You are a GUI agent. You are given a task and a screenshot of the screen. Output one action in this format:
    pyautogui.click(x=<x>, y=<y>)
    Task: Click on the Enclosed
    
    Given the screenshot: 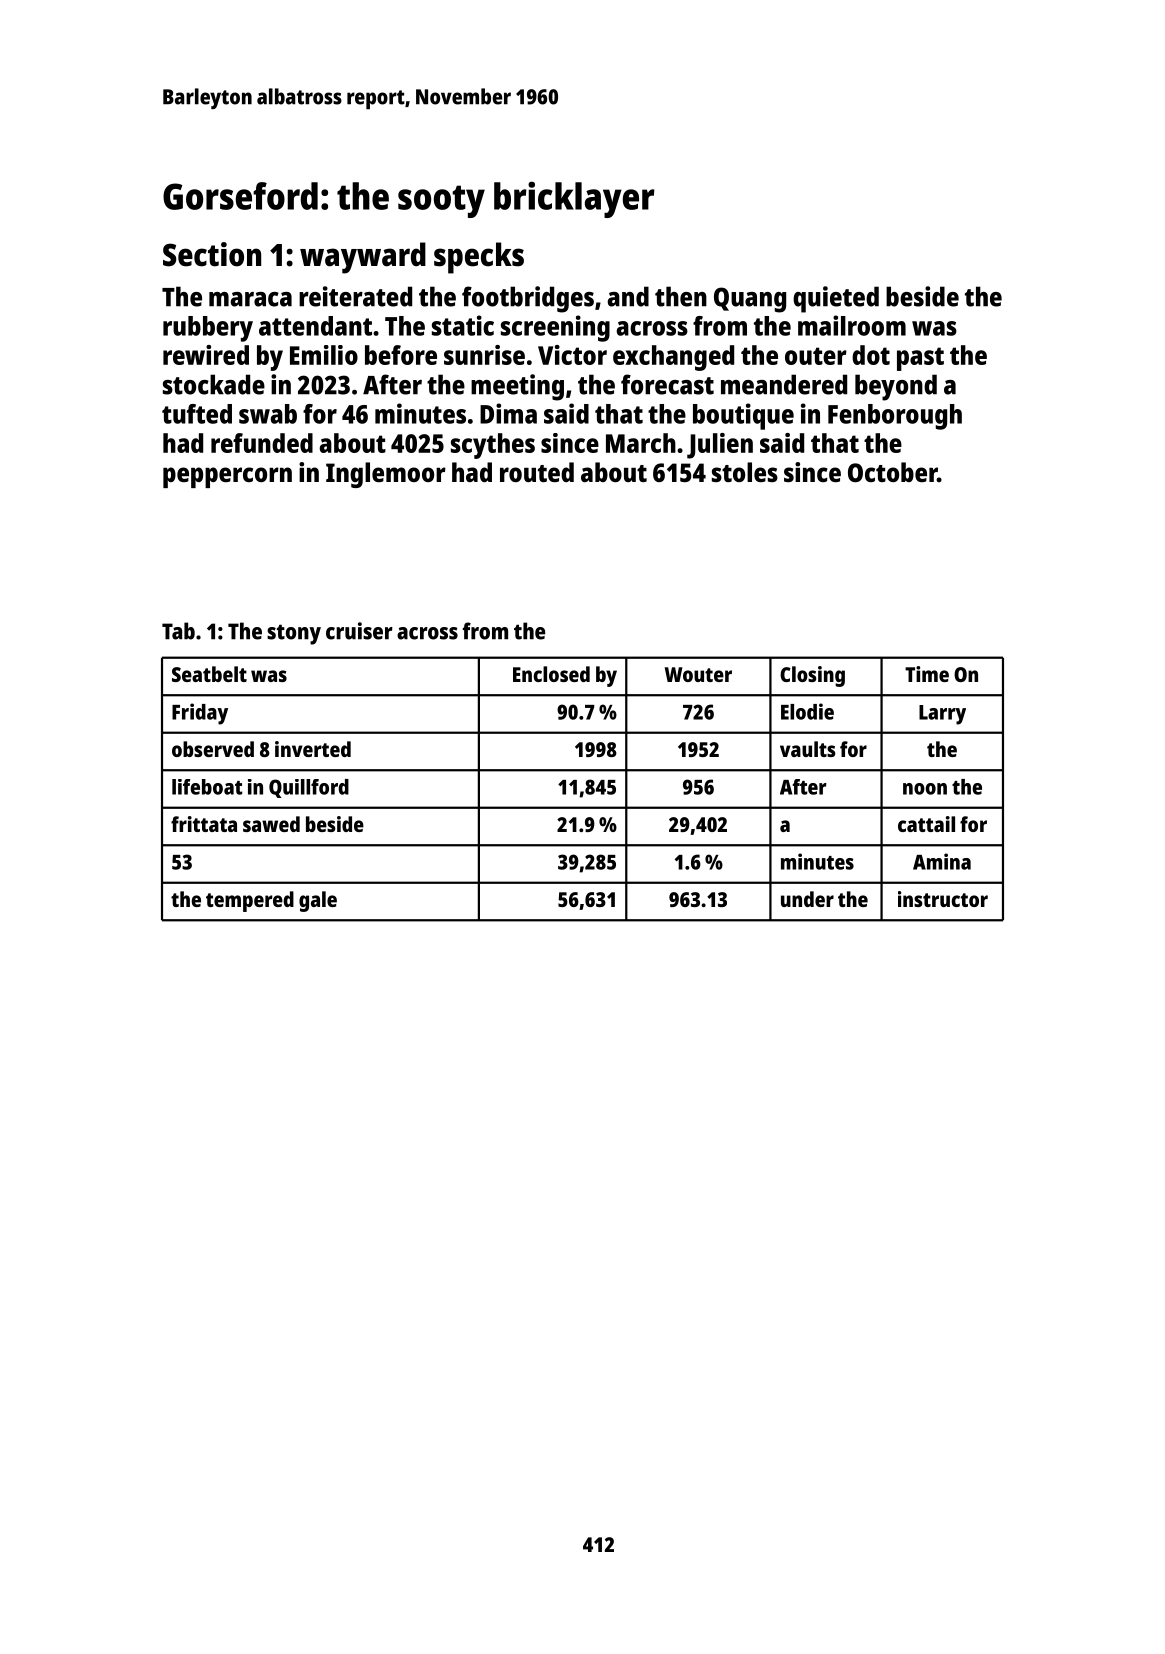 What is the action you would take?
    pyautogui.click(x=551, y=674)
